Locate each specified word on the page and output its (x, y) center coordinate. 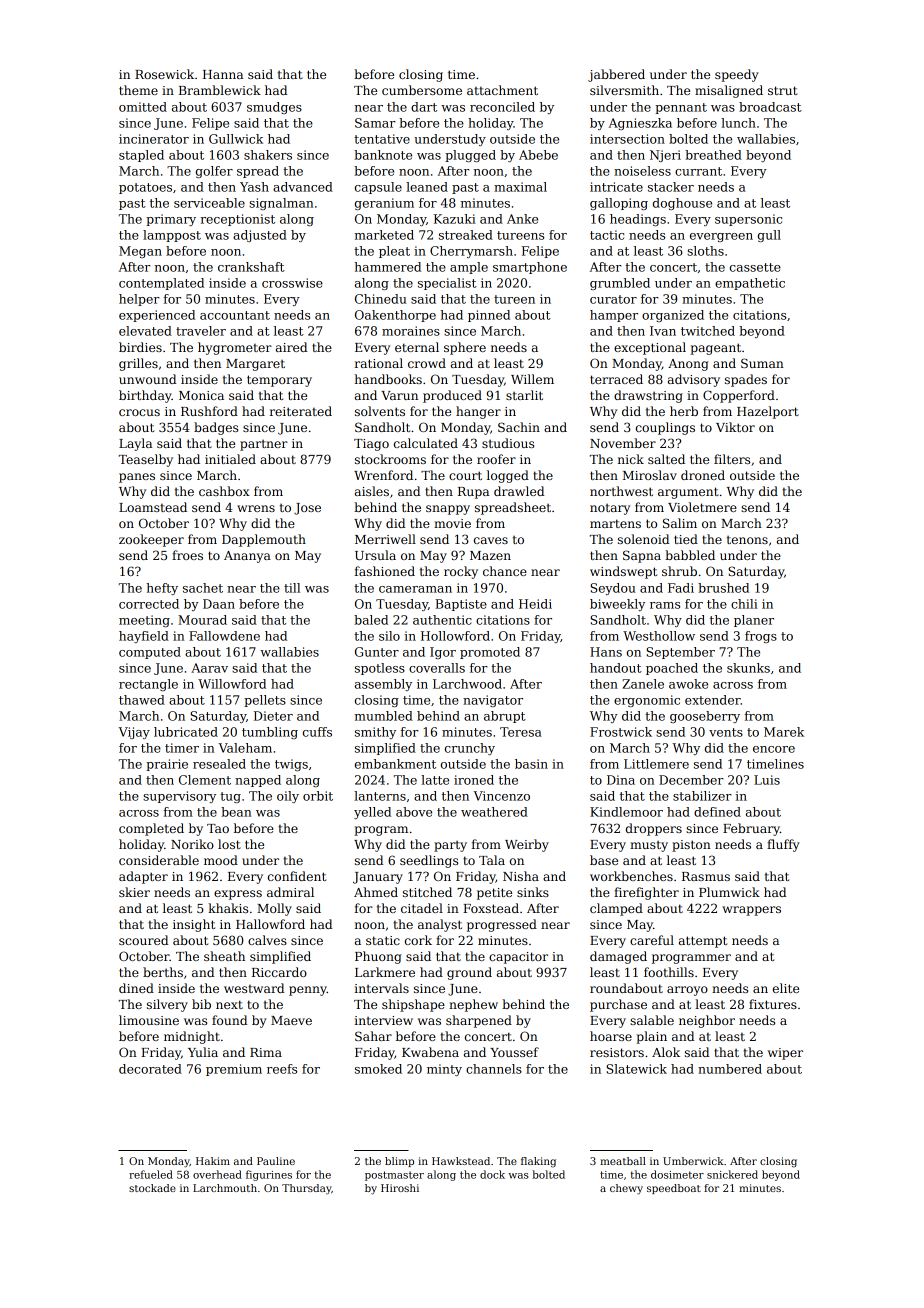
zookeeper (151, 540)
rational (379, 363)
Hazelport (768, 412)
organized (673, 316)
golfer (214, 172)
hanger (478, 412)
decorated (150, 1069)
